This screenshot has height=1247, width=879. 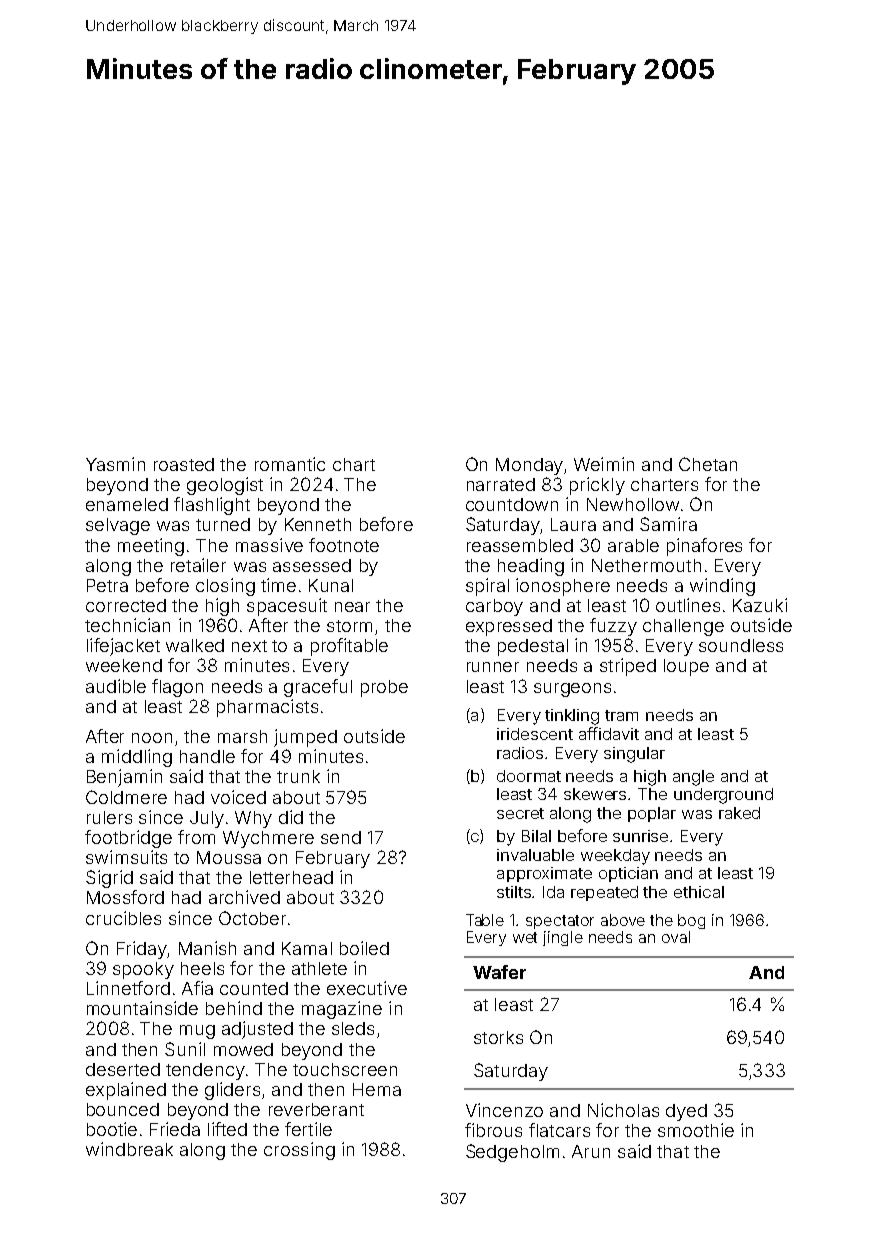 What do you see at coordinates (691, 921) in the screenshot?
I see `bog` at bounding box center [691, 921].
